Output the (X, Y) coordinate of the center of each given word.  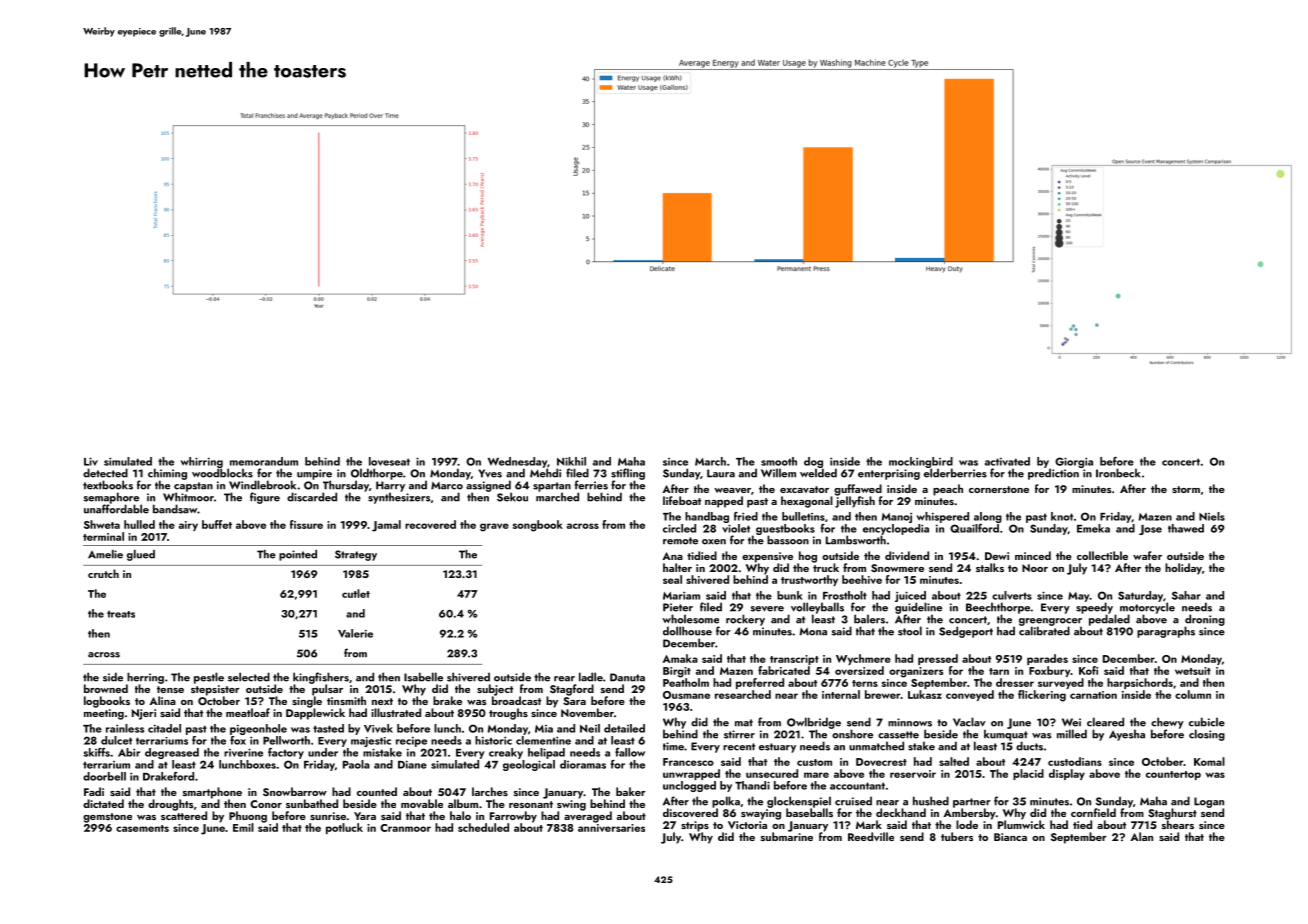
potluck (344, 828)
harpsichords (1140, 683)
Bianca (1010, 837)
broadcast (516, 700)
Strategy (356, 555)
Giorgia (1074, 462)
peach (948, 490)
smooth (779, 461)
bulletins (803, 516)
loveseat (389, 461)
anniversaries (611, 828)
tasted (328, 728)
